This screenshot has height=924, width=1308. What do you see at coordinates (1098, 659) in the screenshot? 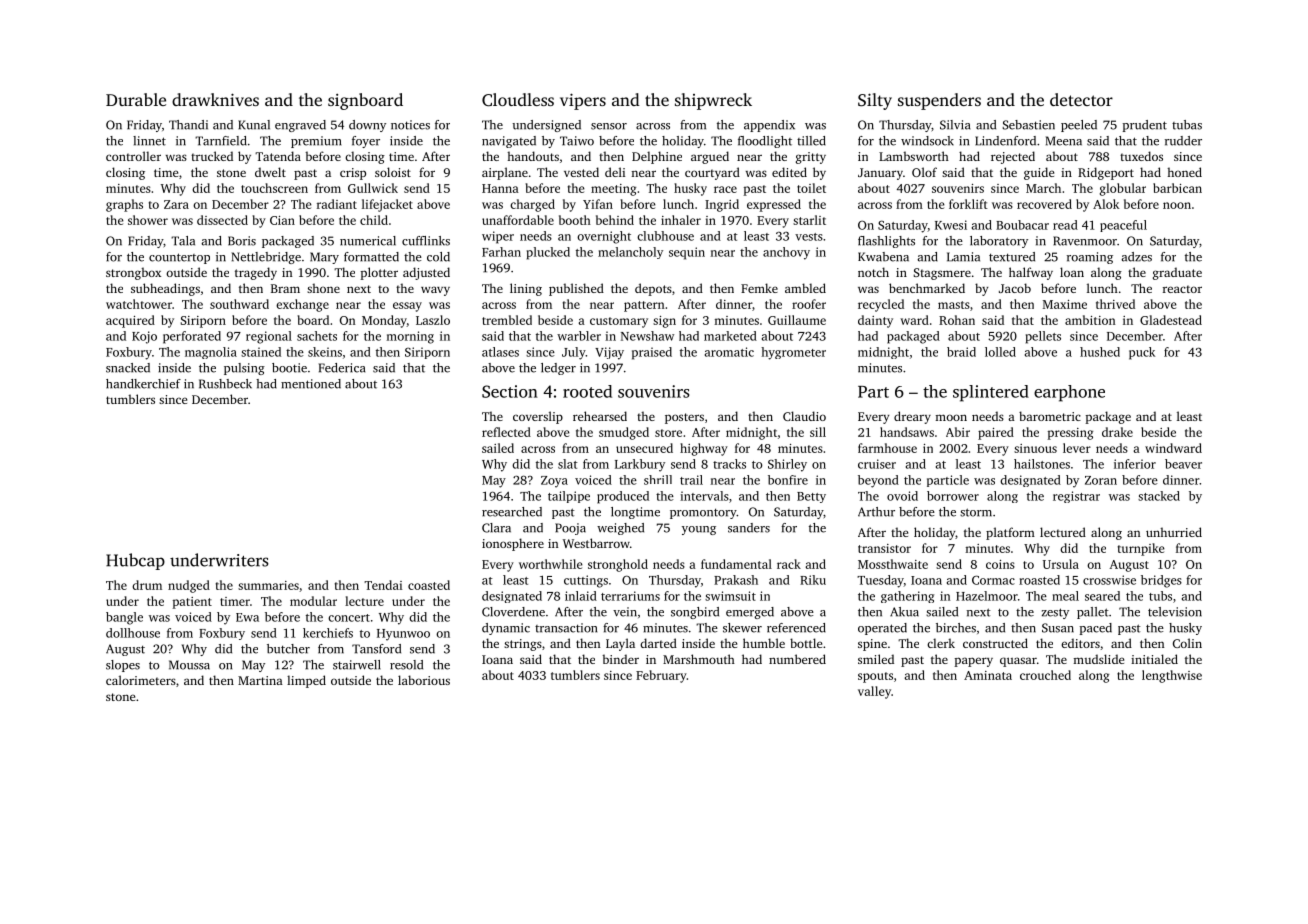
I see `mudslide` at bounding box center [1098, 659].
